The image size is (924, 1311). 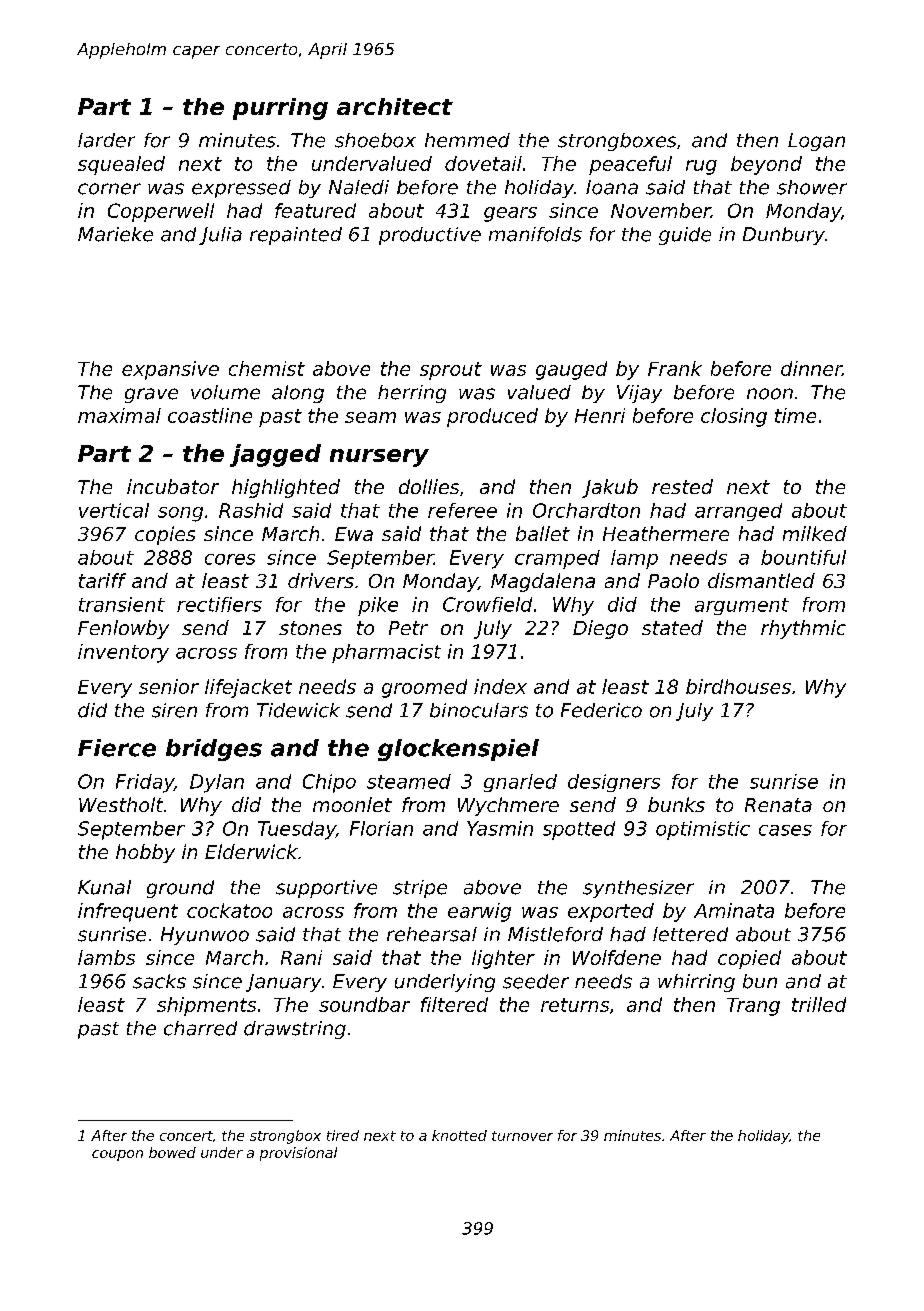 I want to click on Logan, so click(x=816, y=142).
